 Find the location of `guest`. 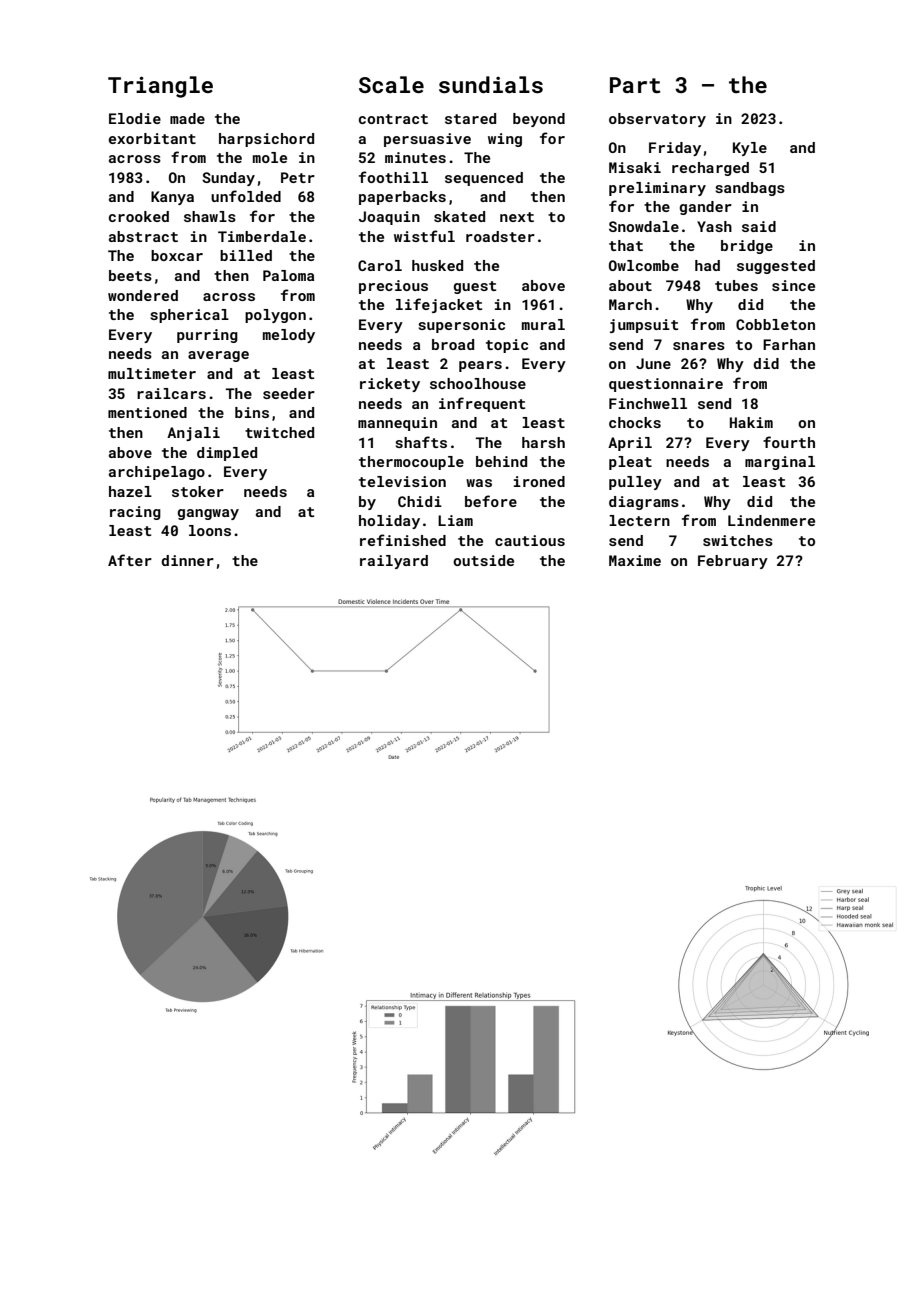

guest is located at coordinates (474, 287).
